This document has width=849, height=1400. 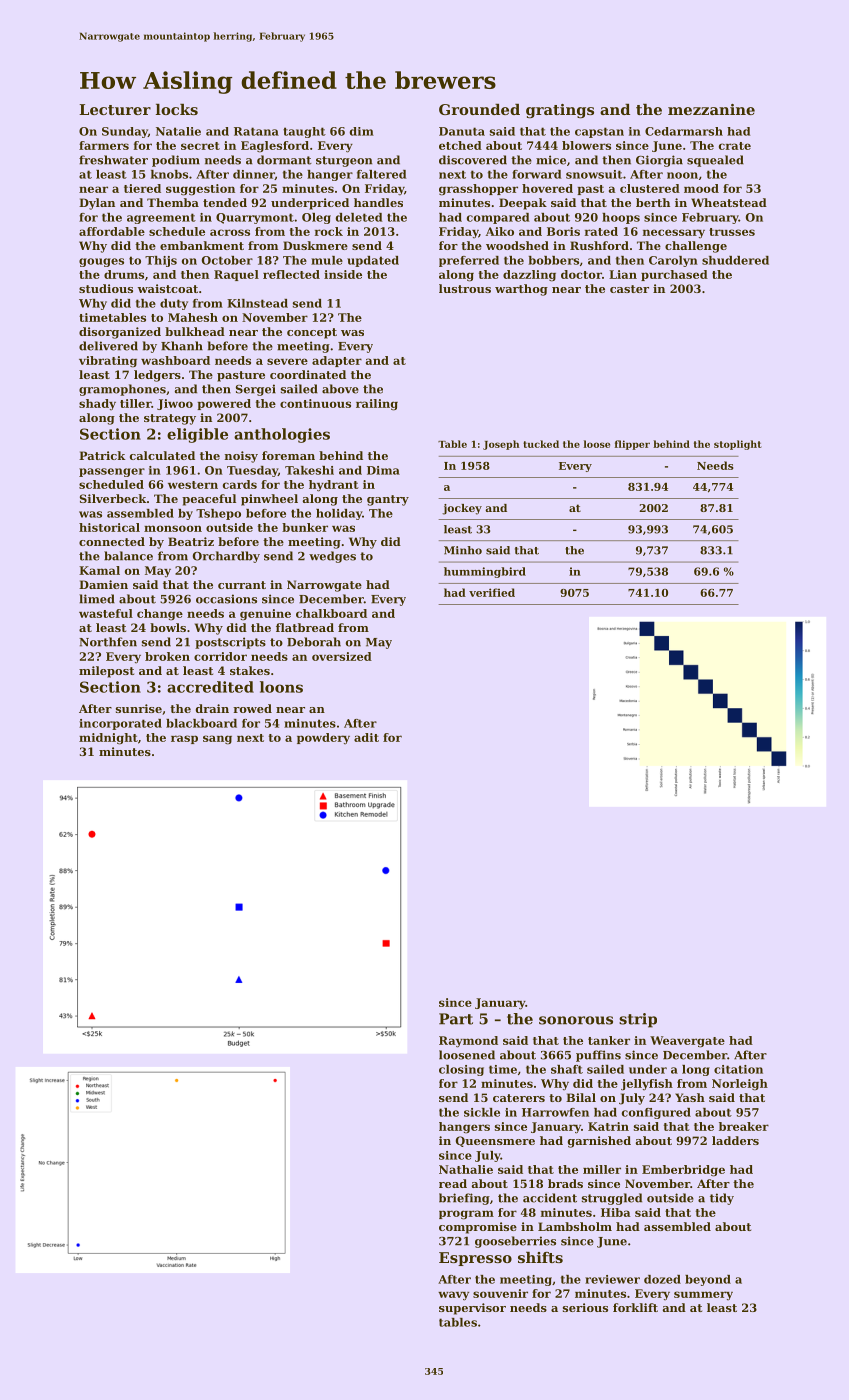 What do you see at coordinates (175, 360) in the document?
I see `washboard` at bounding box center [175, 360].
